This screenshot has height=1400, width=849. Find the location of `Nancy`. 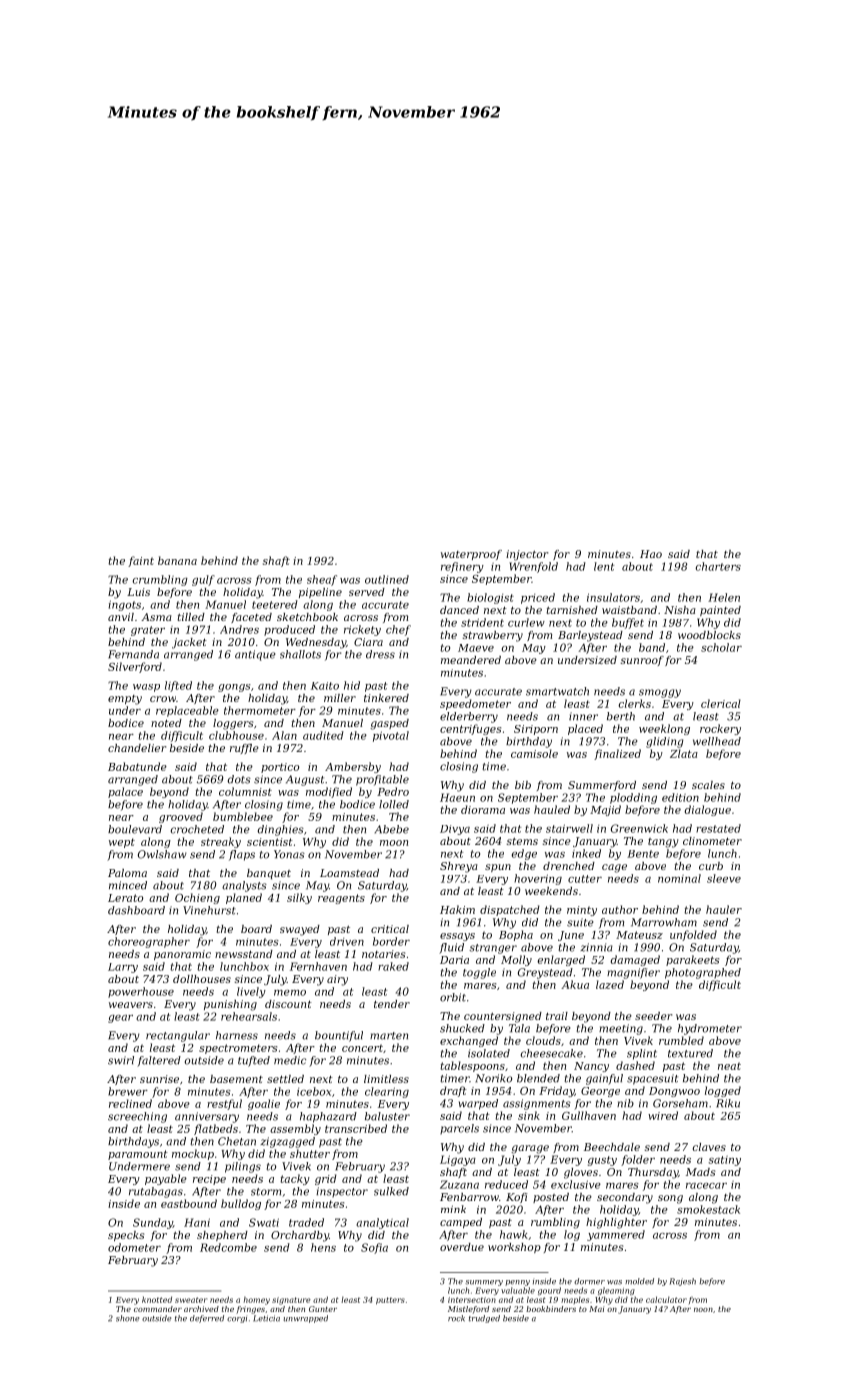

Nancy is located at coordinates (591, 1067).
